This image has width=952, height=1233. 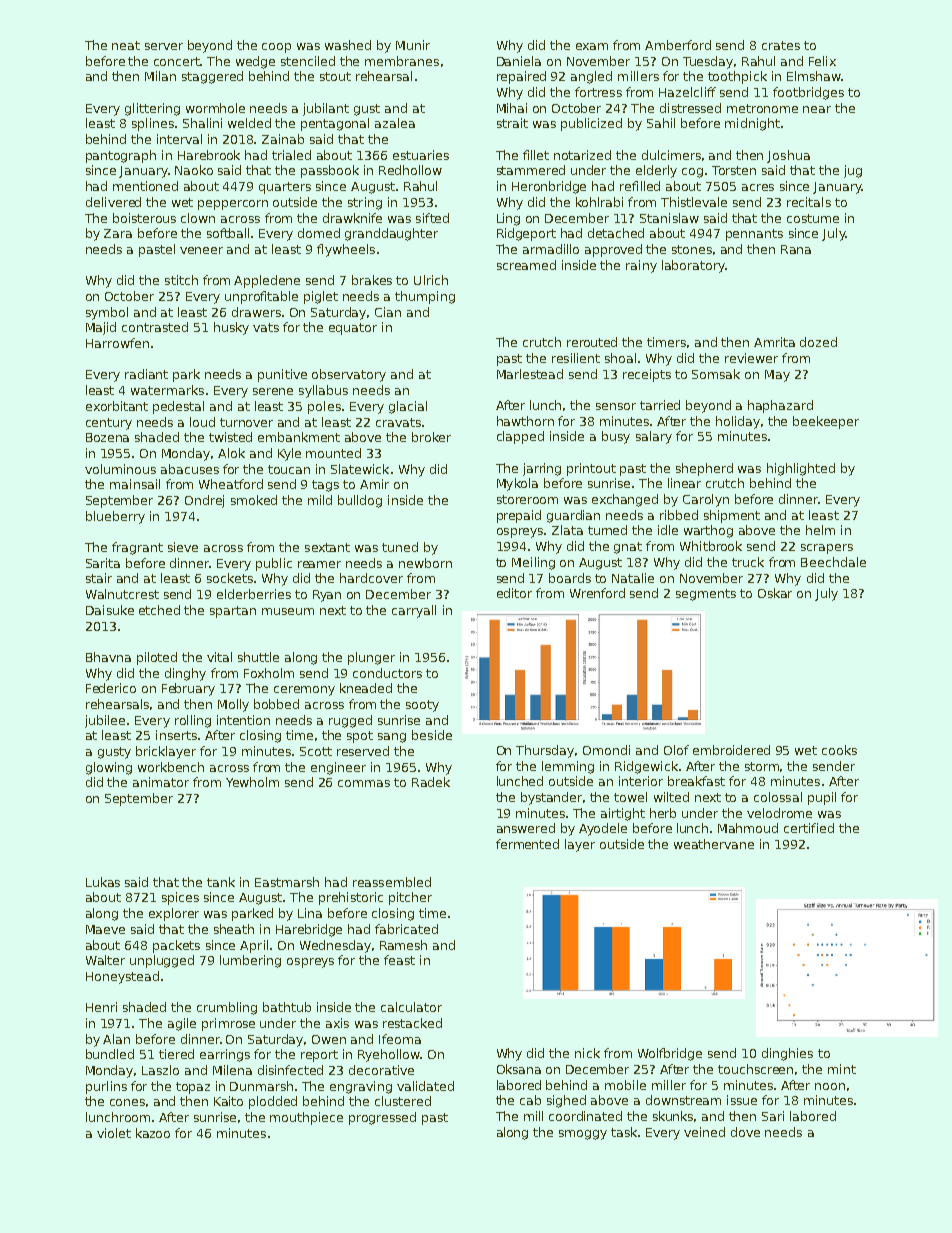 What do you see at coordinates (826, 422) in the image?
I see `beekeeper` at bounding box center [826, 422].
